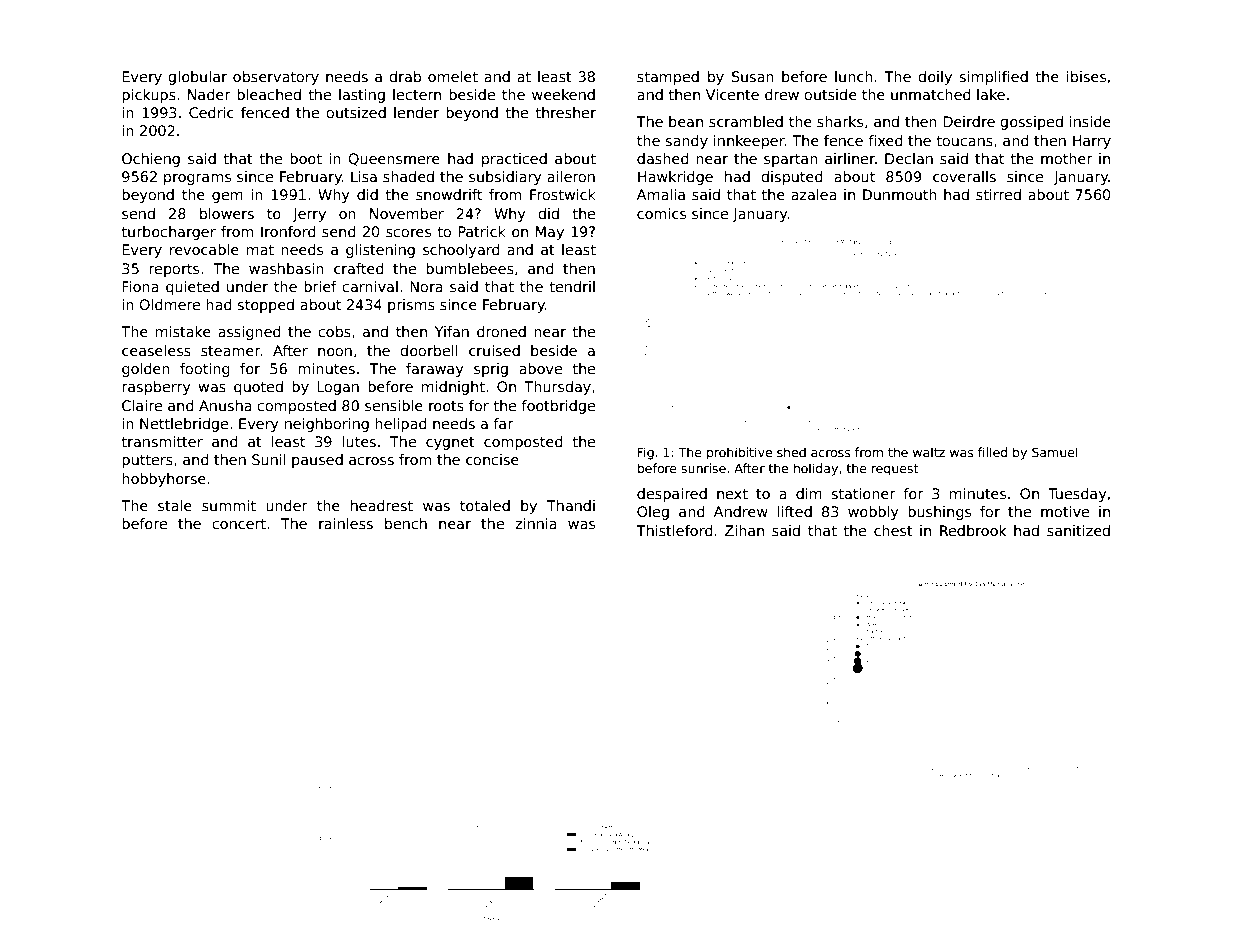 The width and height of the screenshot is (1233, 952). Describe the element at coordinates (572, 286) in the screenshot. I see `tendril` at that location.
